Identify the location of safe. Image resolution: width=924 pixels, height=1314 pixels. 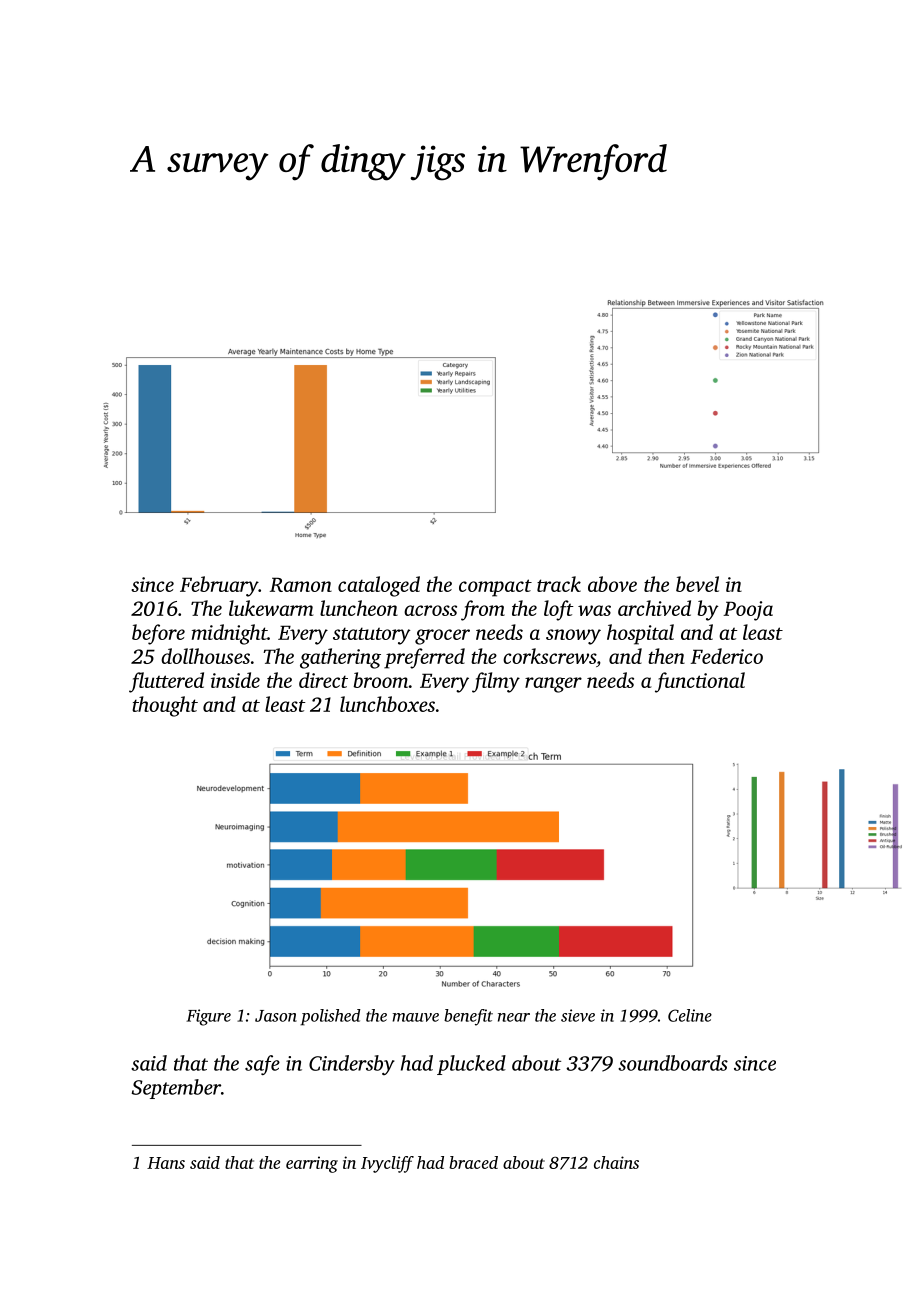
(262, 1065).
